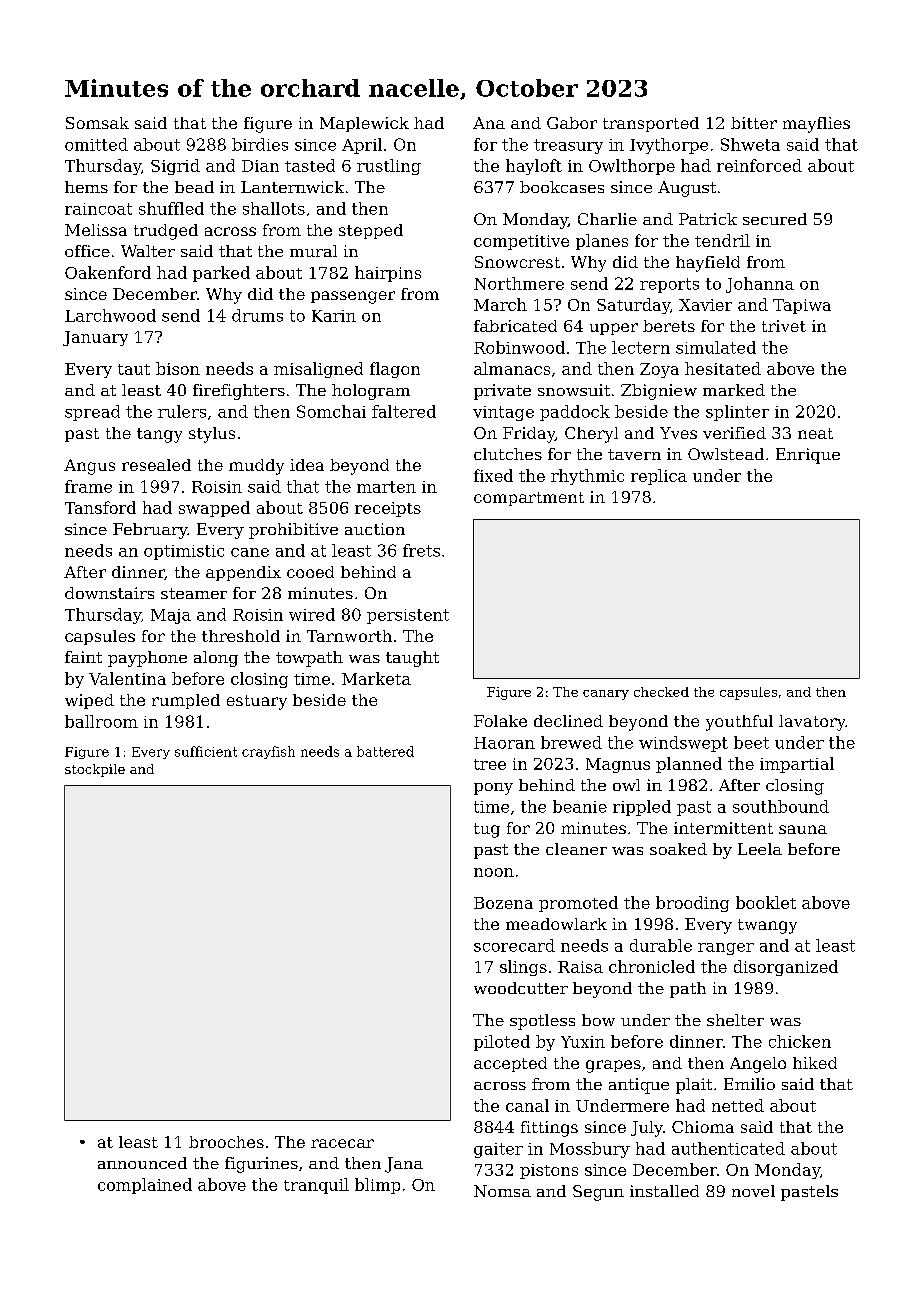 The height and width of the image is (1308, 924). I want to click on ballroom, so click(101, 721).
